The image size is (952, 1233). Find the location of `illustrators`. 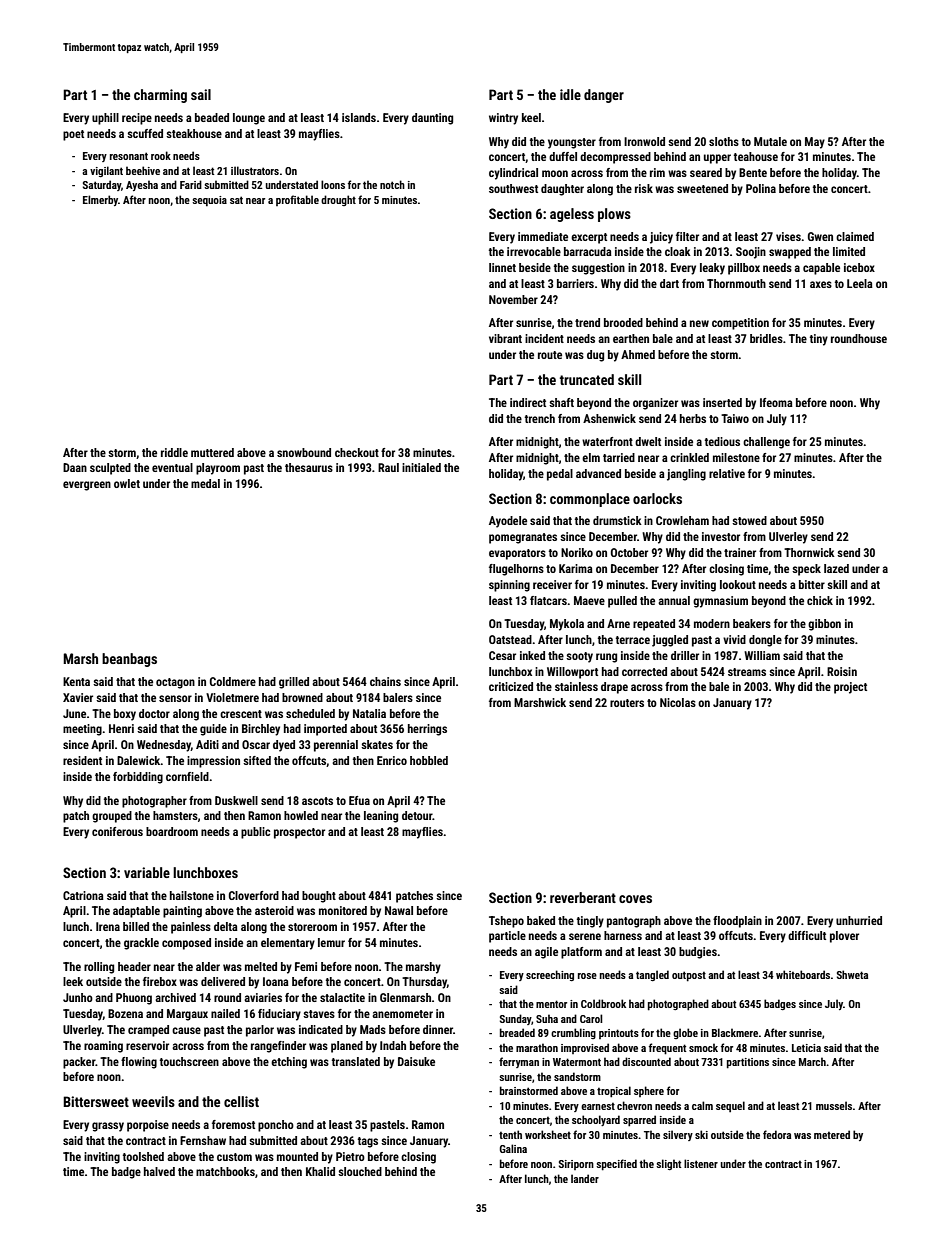

illustrators is located at coordinates (255, 170).
